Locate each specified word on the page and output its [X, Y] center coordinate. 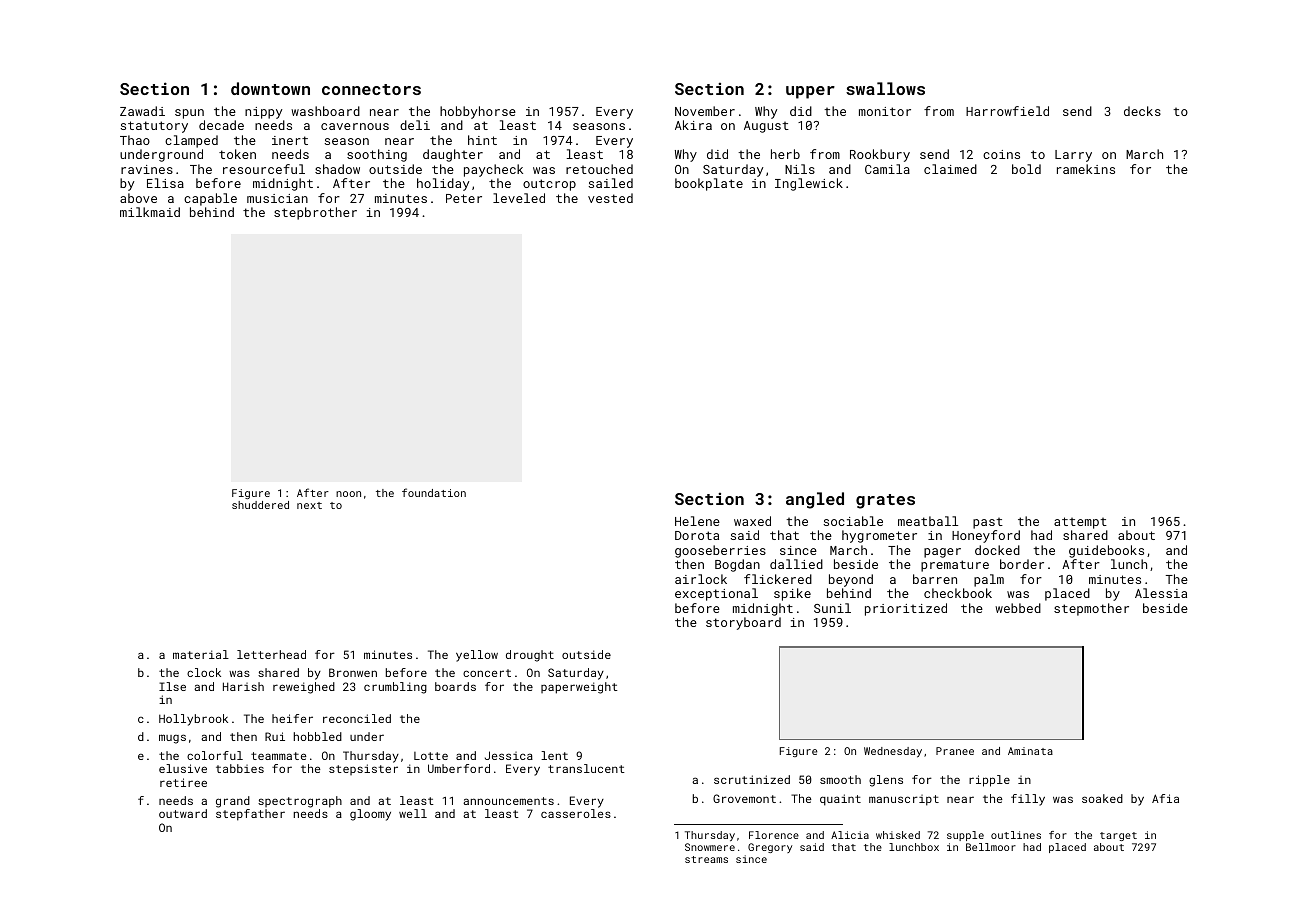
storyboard [743, 623]
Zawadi [142, 111]
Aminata [1030, 751]
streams [706, 859]
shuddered [260, 505]
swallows [885, 88]
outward [183, 813]
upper [810, 92]
